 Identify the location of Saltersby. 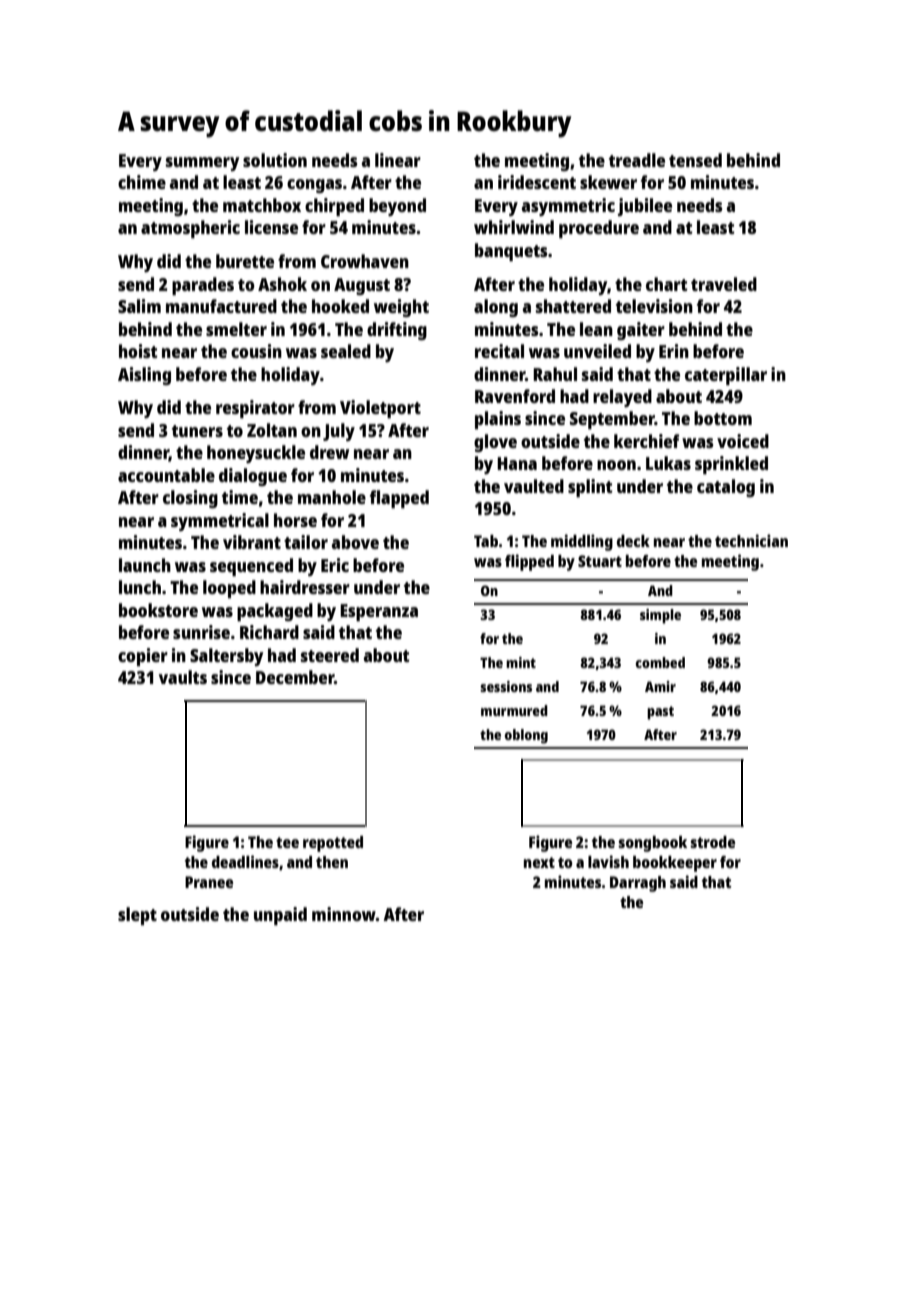
(226, 657).
